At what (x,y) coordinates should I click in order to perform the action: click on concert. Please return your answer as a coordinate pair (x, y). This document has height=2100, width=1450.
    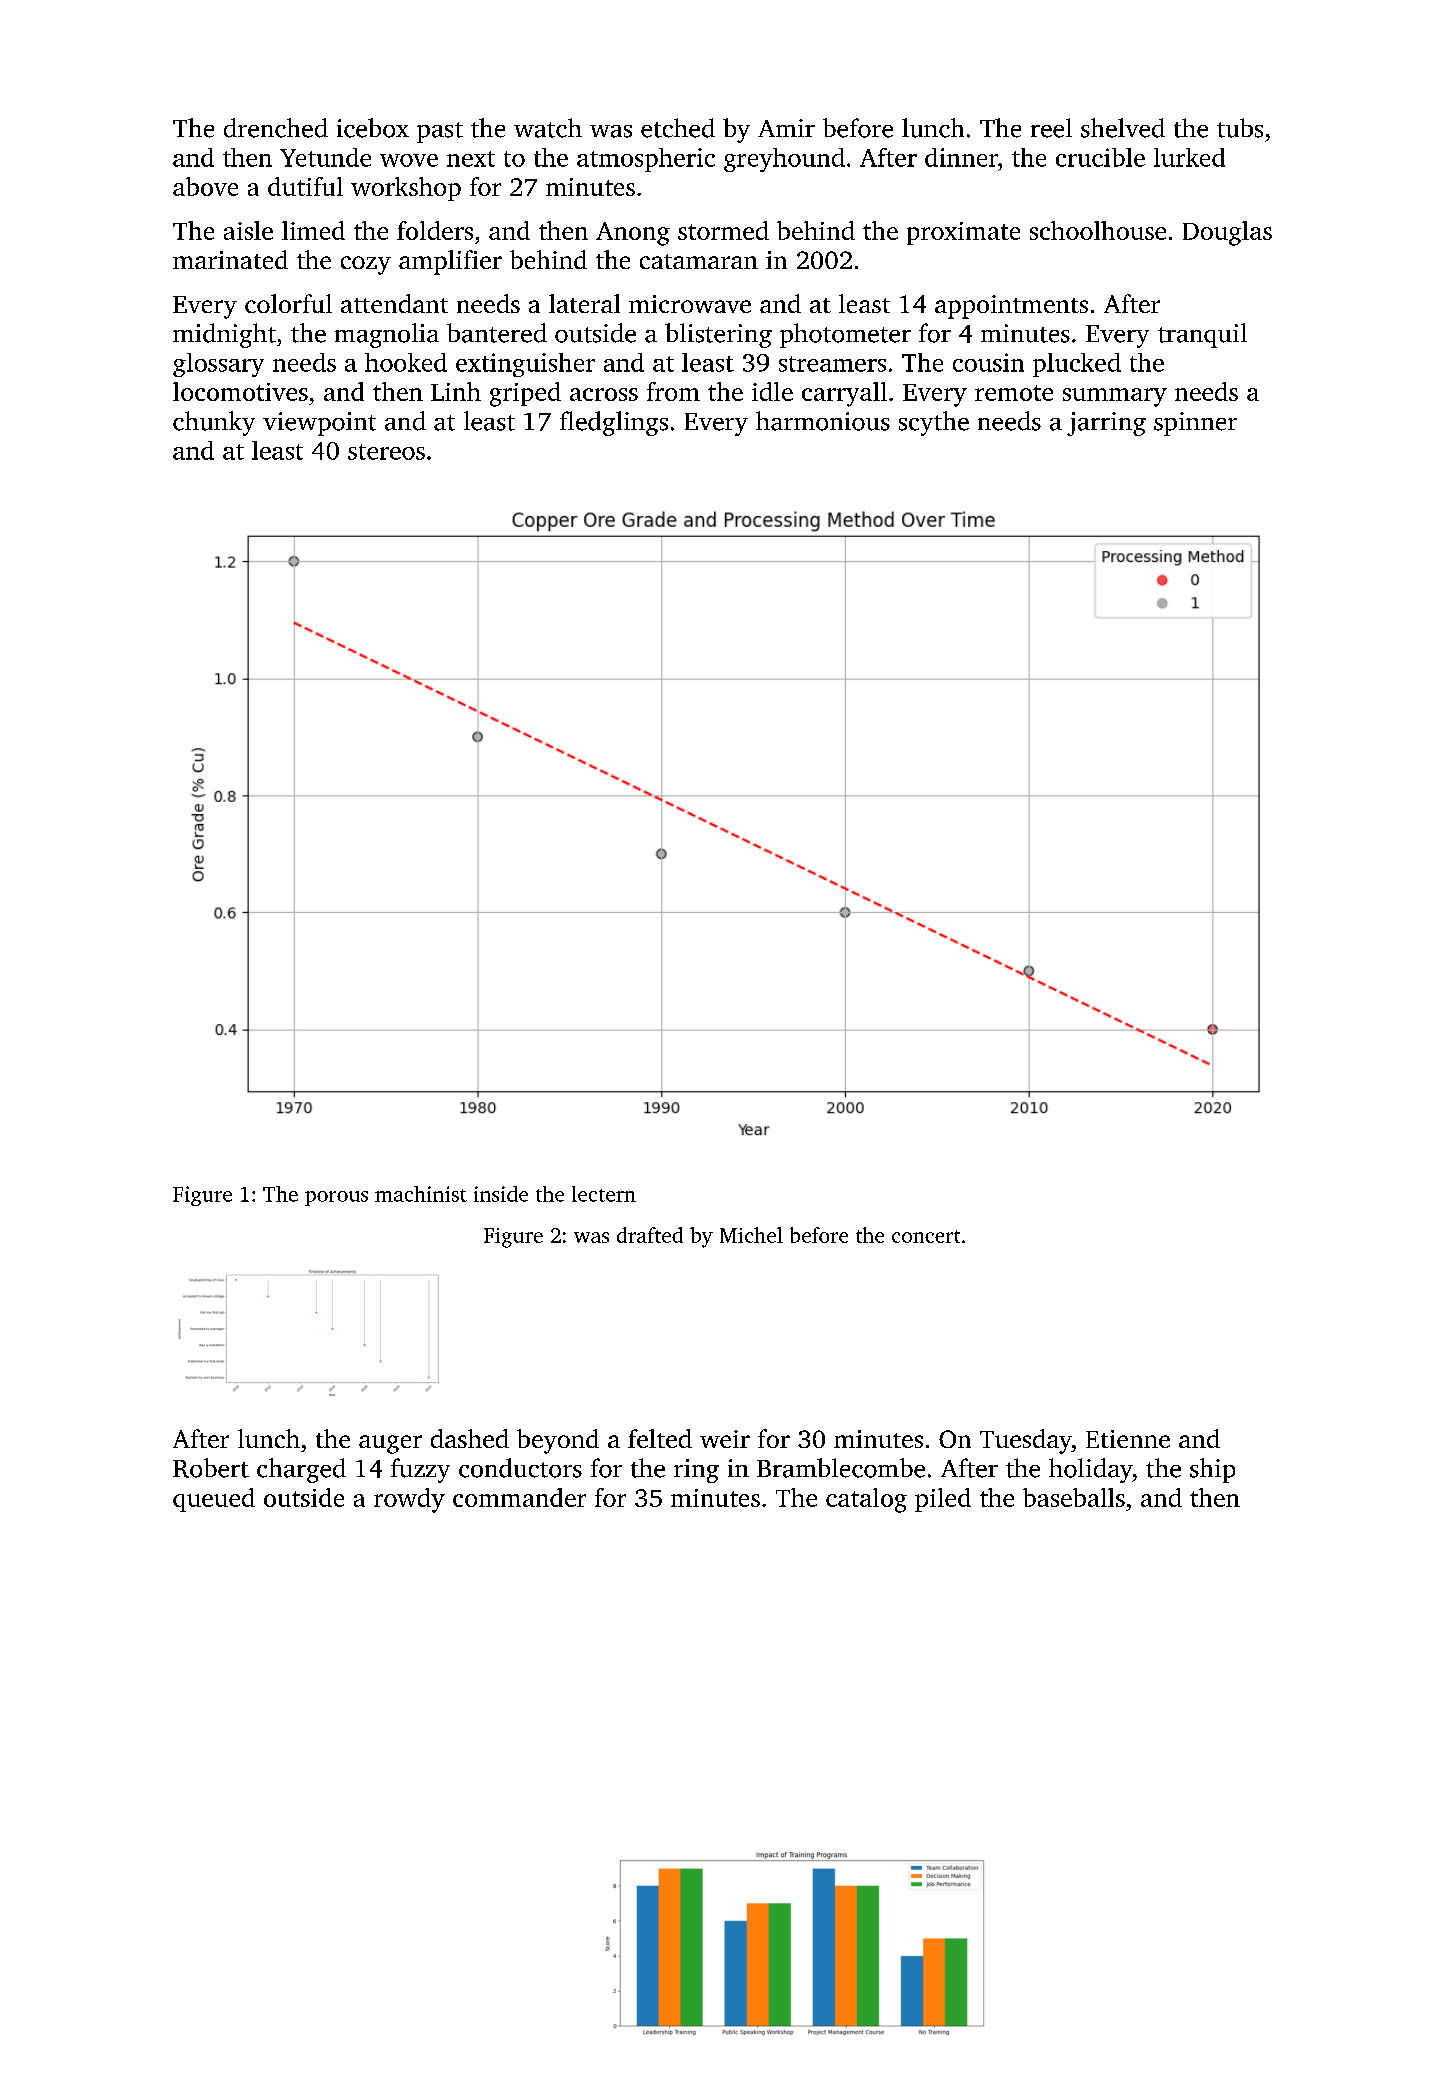
    Looking at the image, I should click on (926, 1236).
